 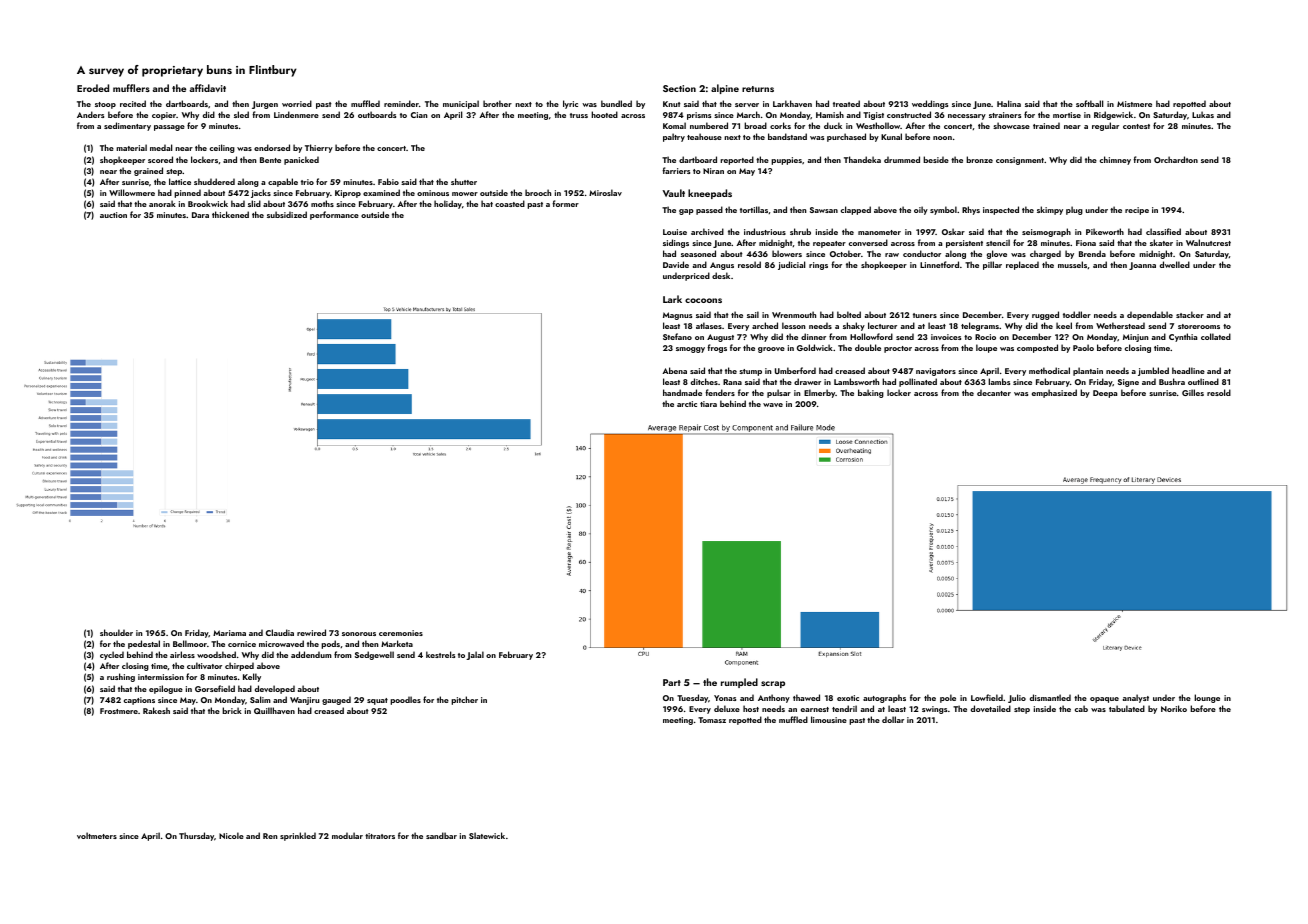 I want to click on Thierry, so click(x=319, y=148).
